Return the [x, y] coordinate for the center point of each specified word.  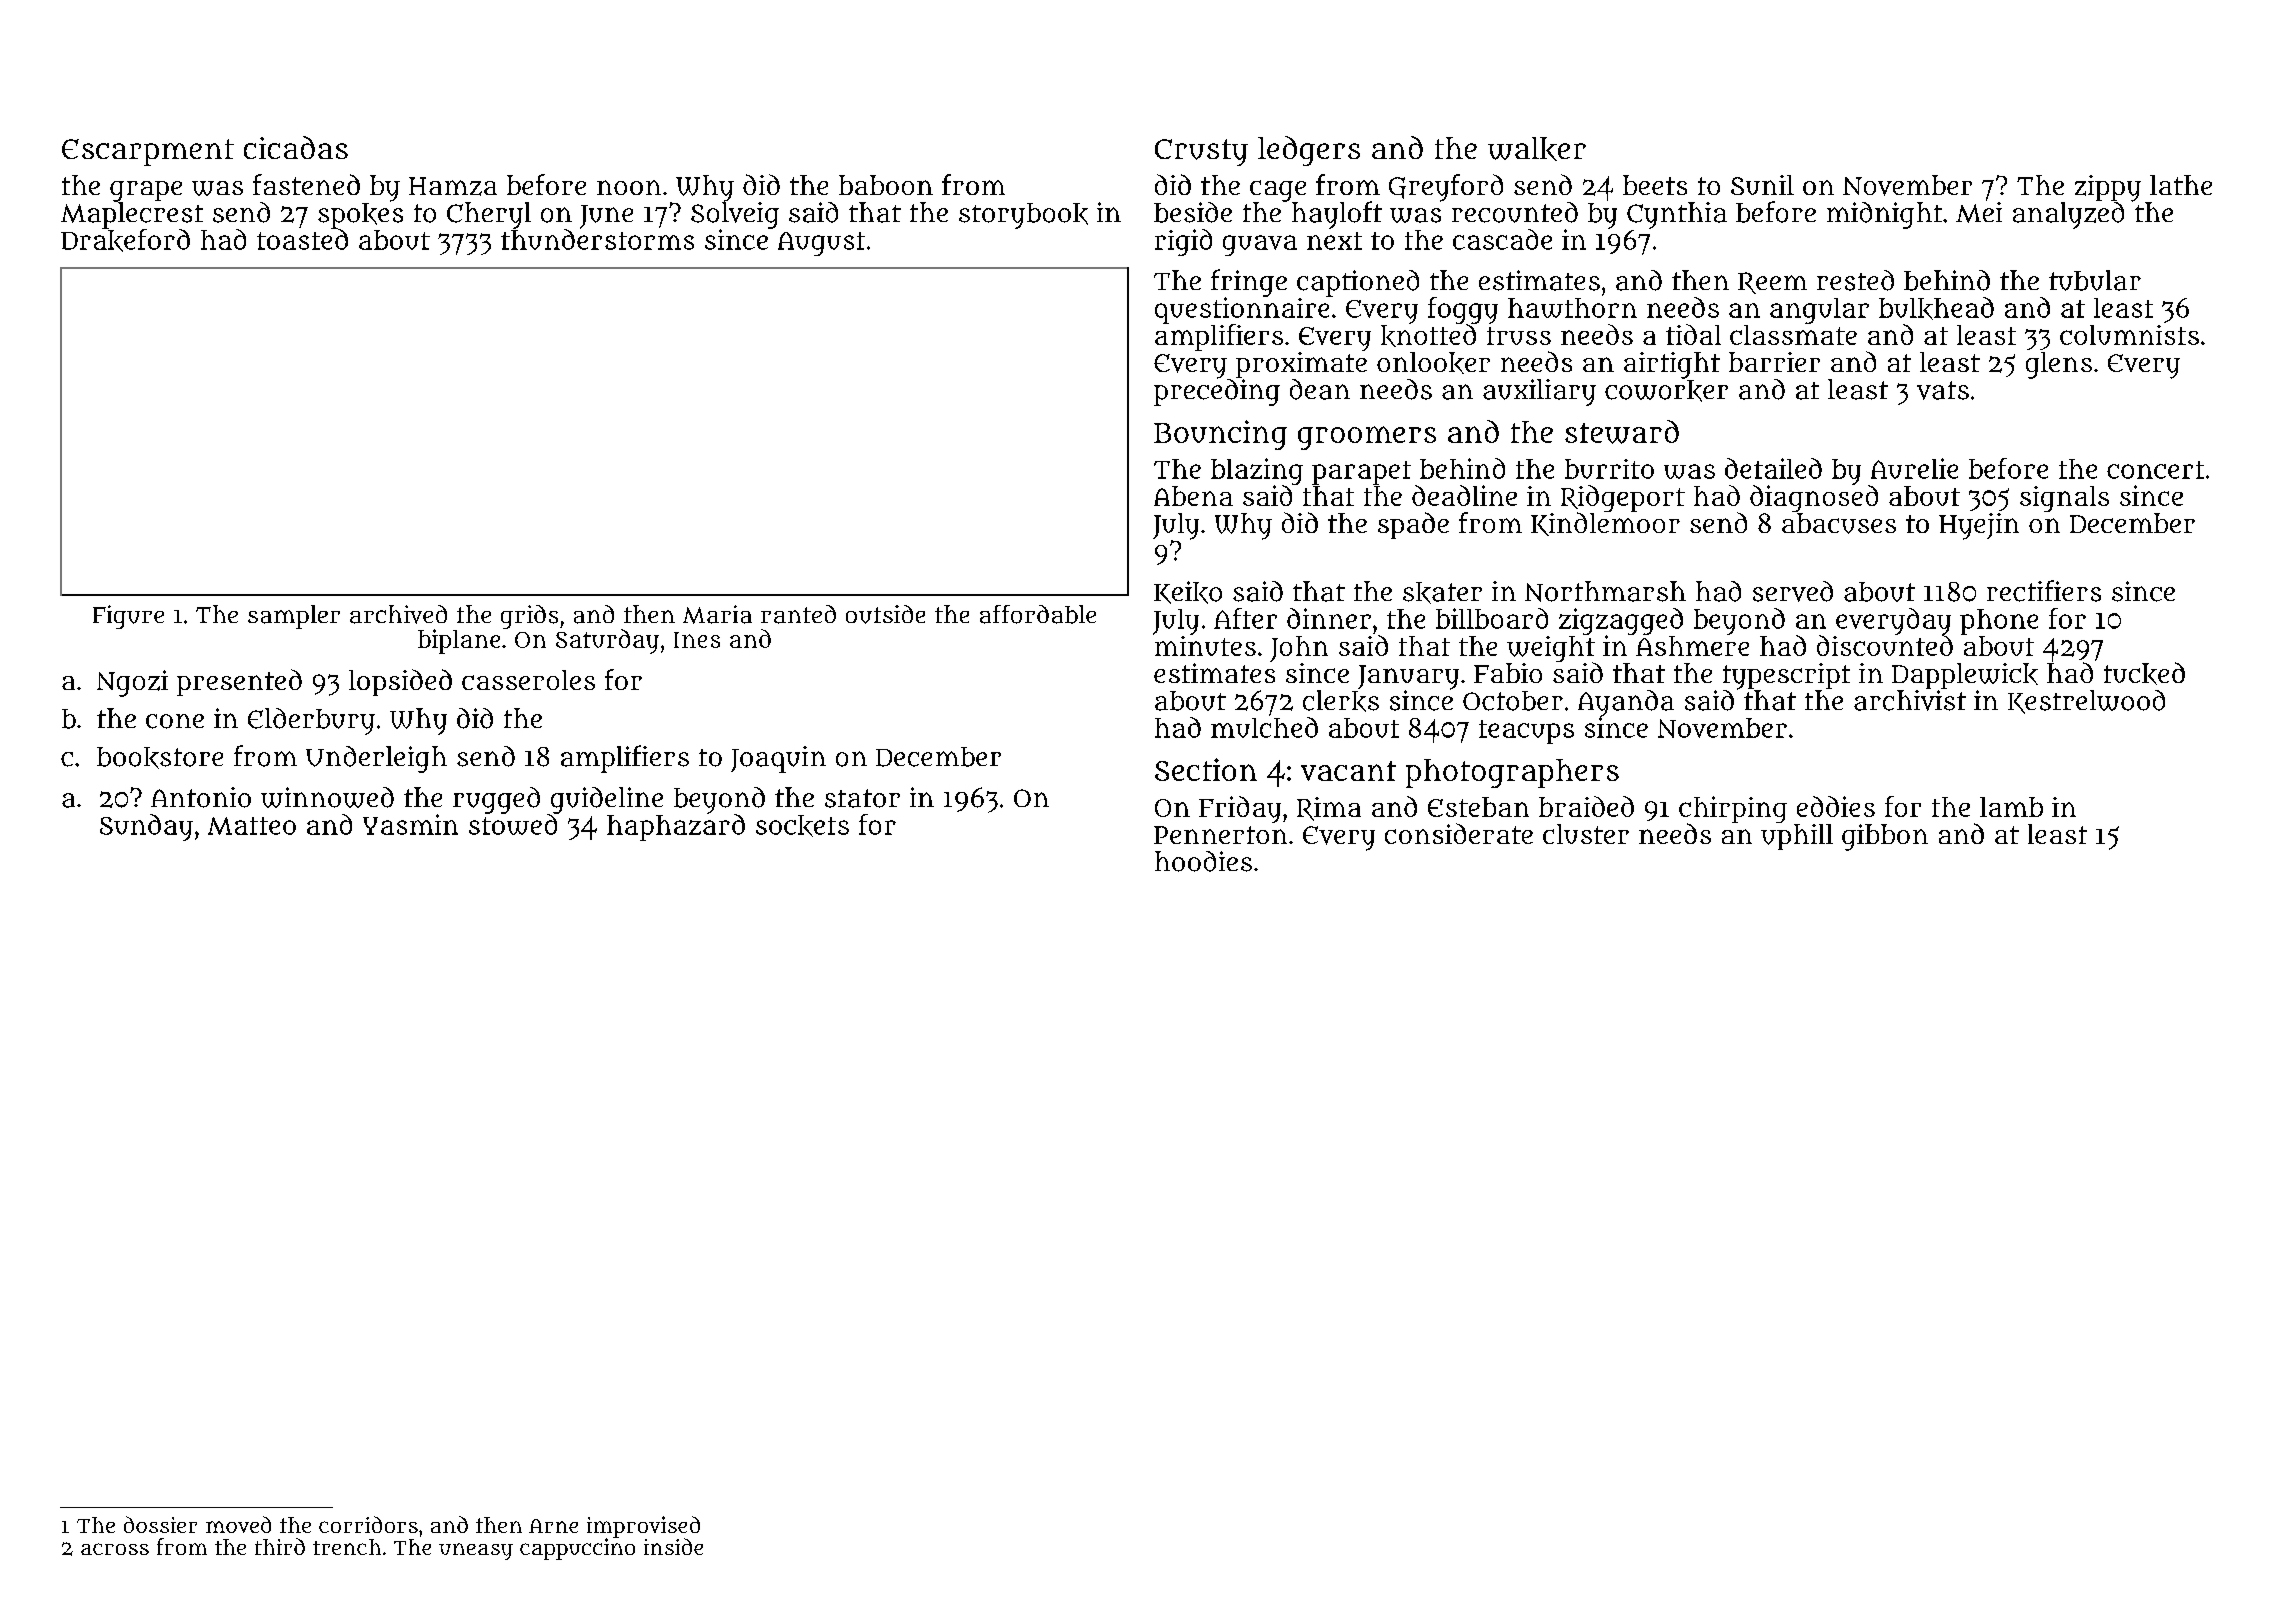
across [115, 1549]
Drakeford [125, 240]
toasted [302, 239]
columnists [2129, 335]
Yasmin [410, 824]
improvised [643, 1527]
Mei [1979, 212]
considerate [1459, 833]
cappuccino [577, 1549]
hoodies [1203, 861]
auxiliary [1539, 392]
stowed [513, 824]
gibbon [1885, 837]
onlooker [1433, 363]
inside [673, 1546]
